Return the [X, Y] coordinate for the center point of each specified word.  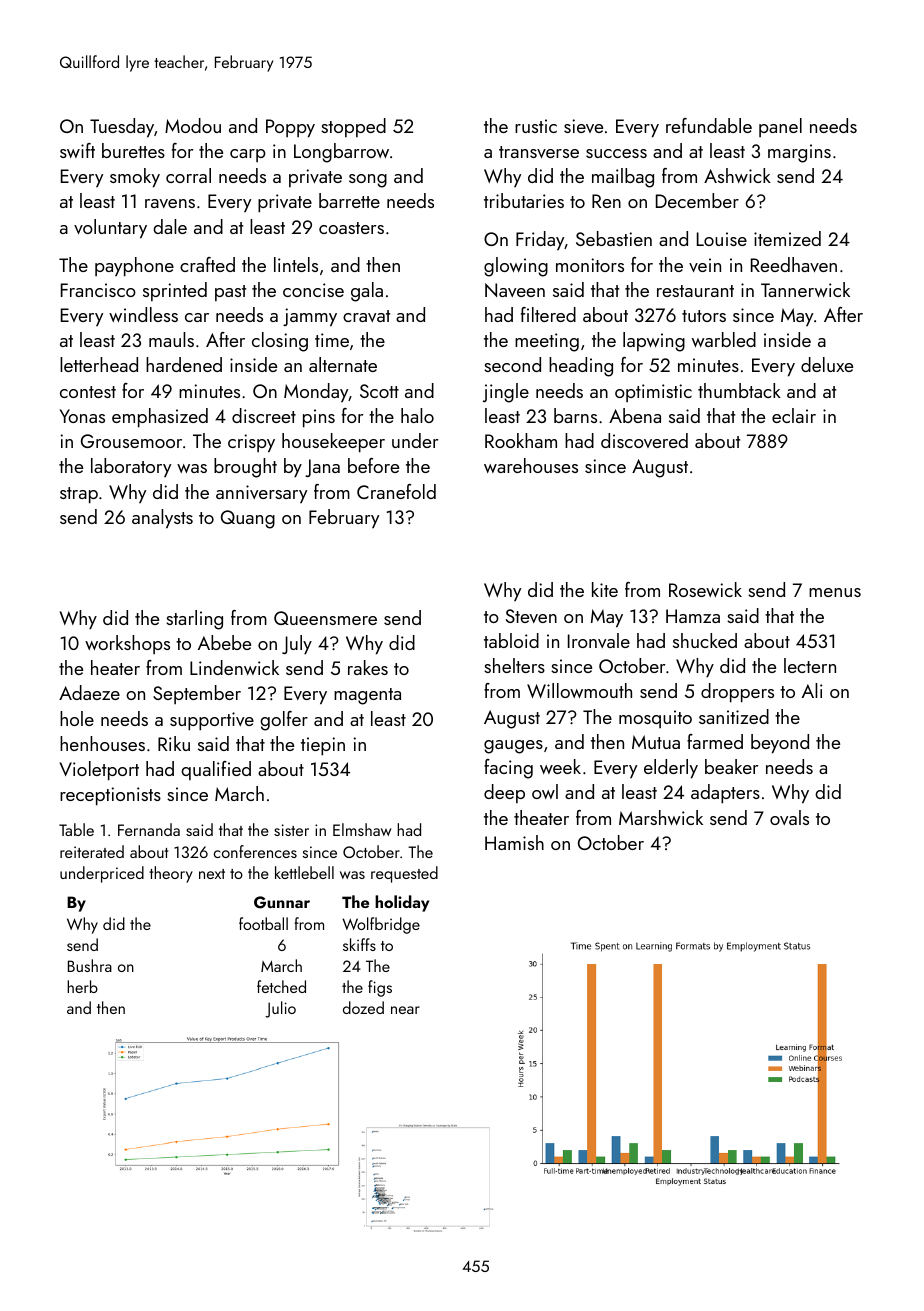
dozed [363, 1007]
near [405, 1010]
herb [82, 986]
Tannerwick [805, 289]
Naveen [515, 290]
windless [143, 314]
